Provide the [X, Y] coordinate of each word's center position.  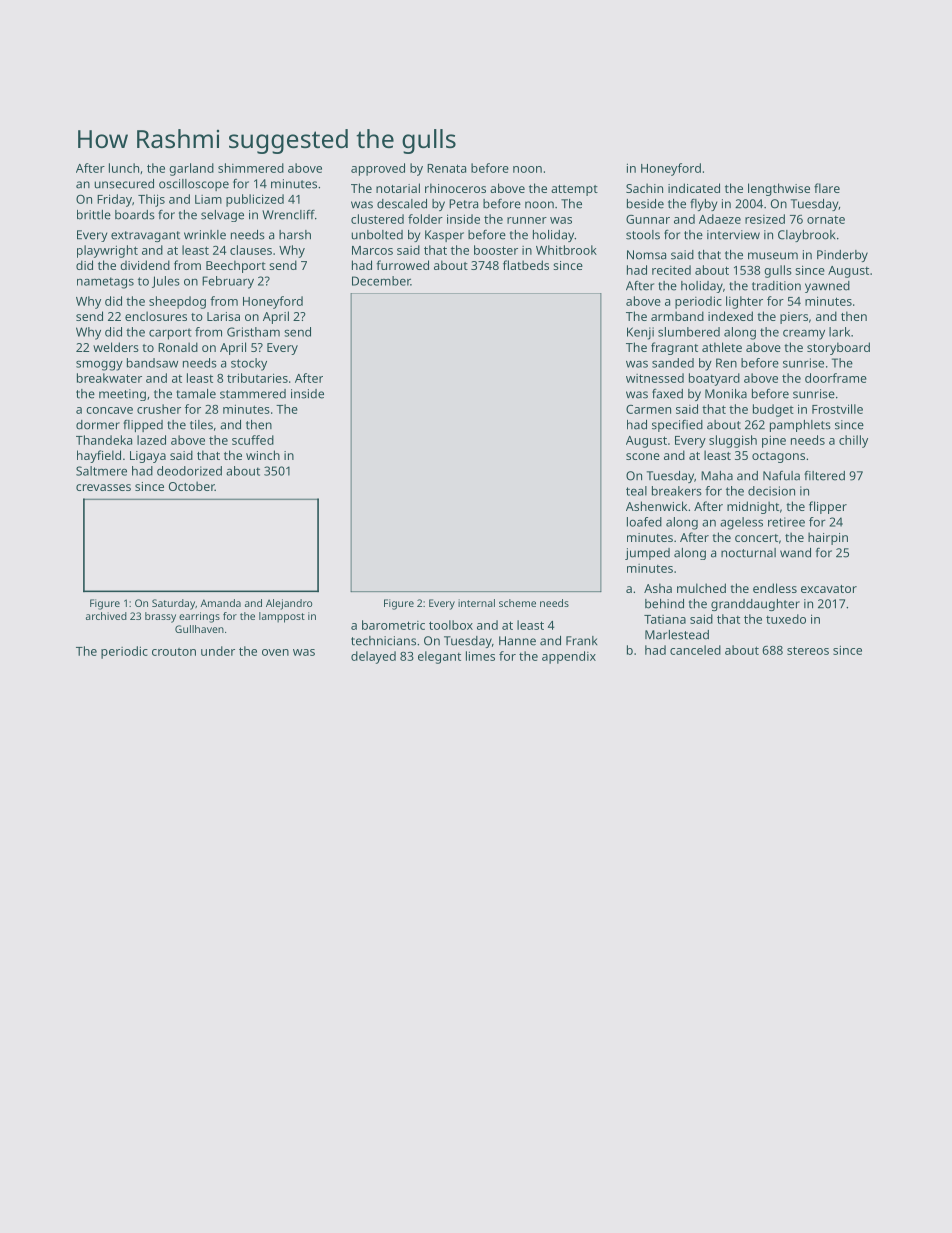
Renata [446, 168]
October [192, 486]
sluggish [733, 441]
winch [263, 455]
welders [116, 347]
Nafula [781, 476]
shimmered [251, 168]
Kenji [640, 333]
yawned [827, 287]
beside [645, 204]
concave [109, 410]
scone [643, 456]
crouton [174, 652]
